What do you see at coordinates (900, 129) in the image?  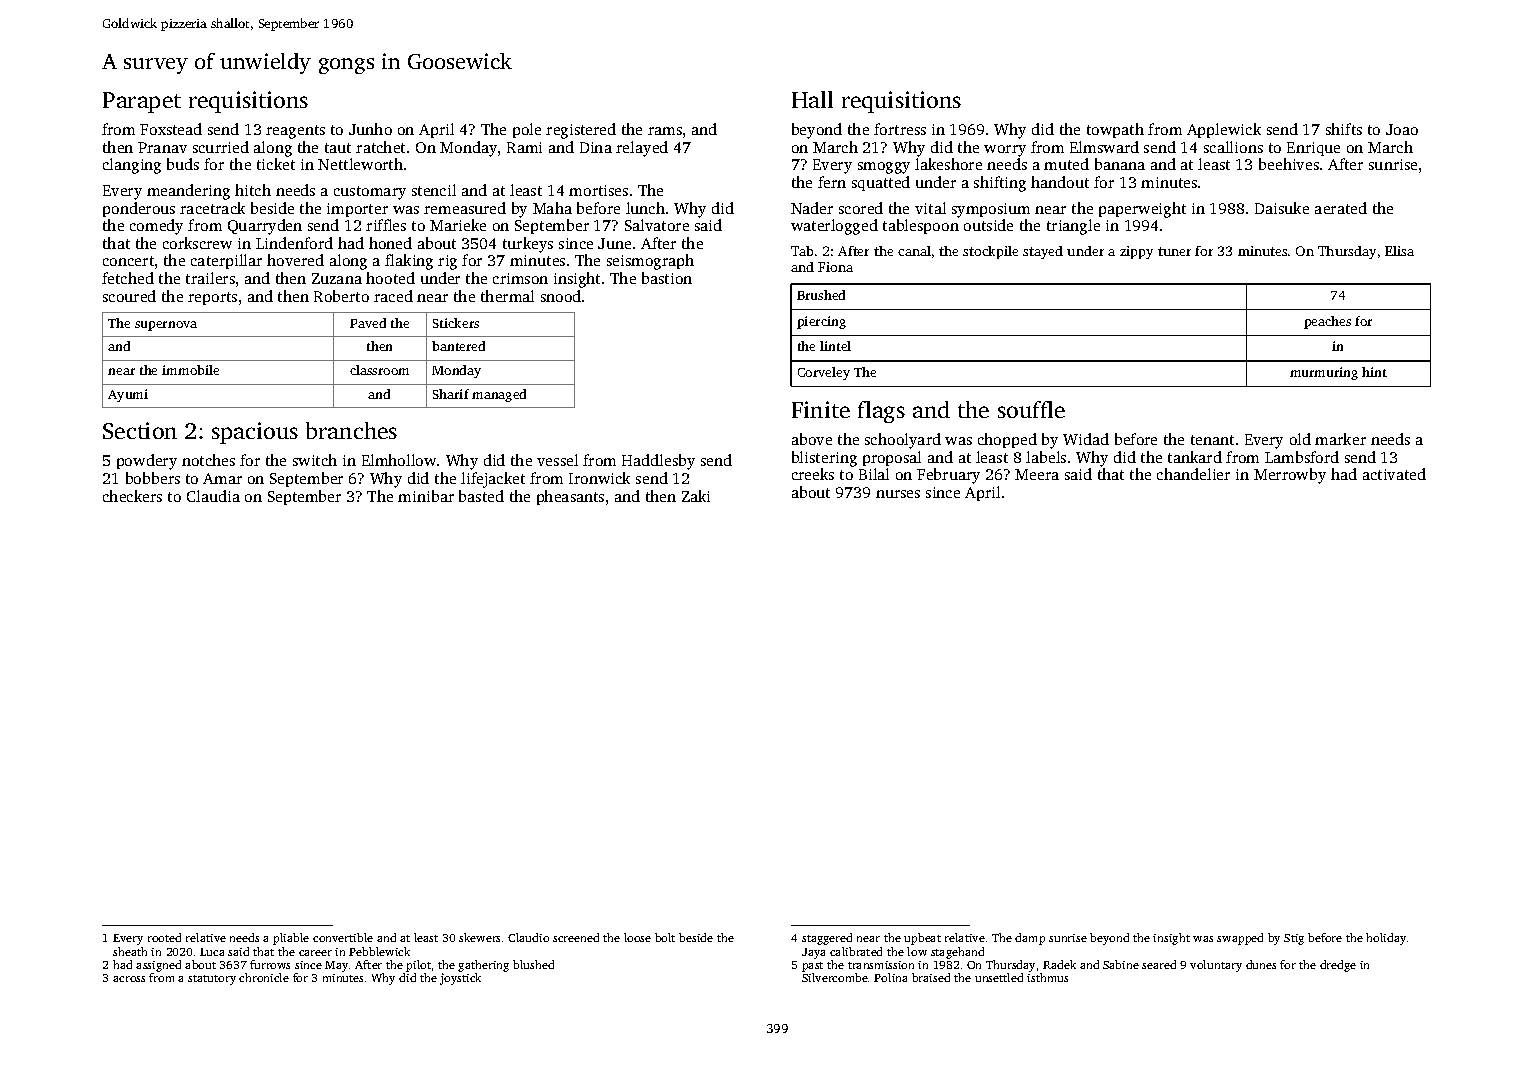 I see `fortress` at bounding box center [900, 129].
